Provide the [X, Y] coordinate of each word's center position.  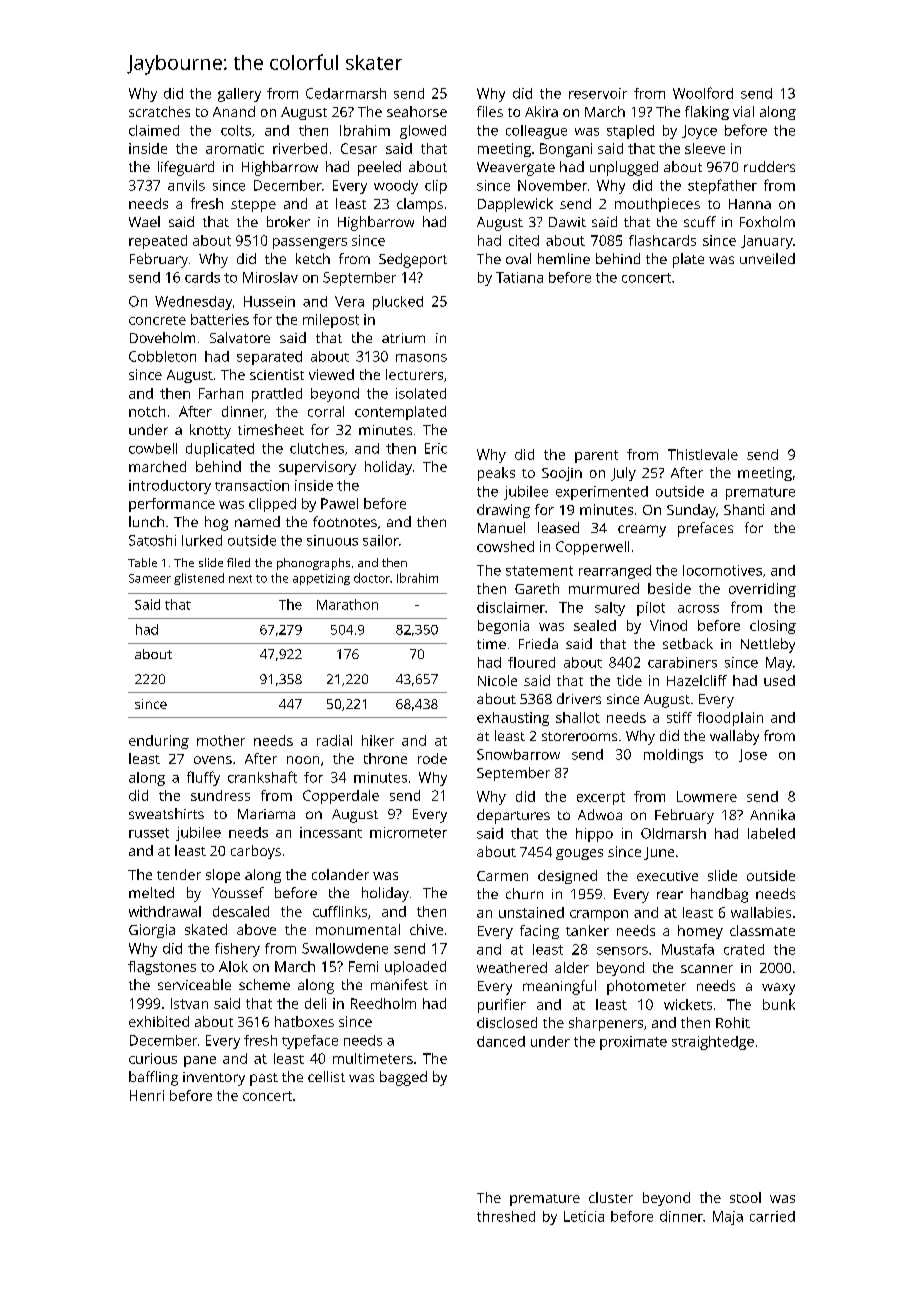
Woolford [703, 93]
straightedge [713, 1043]
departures [513, 816]
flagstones [162, 968]
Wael [144, 221]
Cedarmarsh [346, 93]
